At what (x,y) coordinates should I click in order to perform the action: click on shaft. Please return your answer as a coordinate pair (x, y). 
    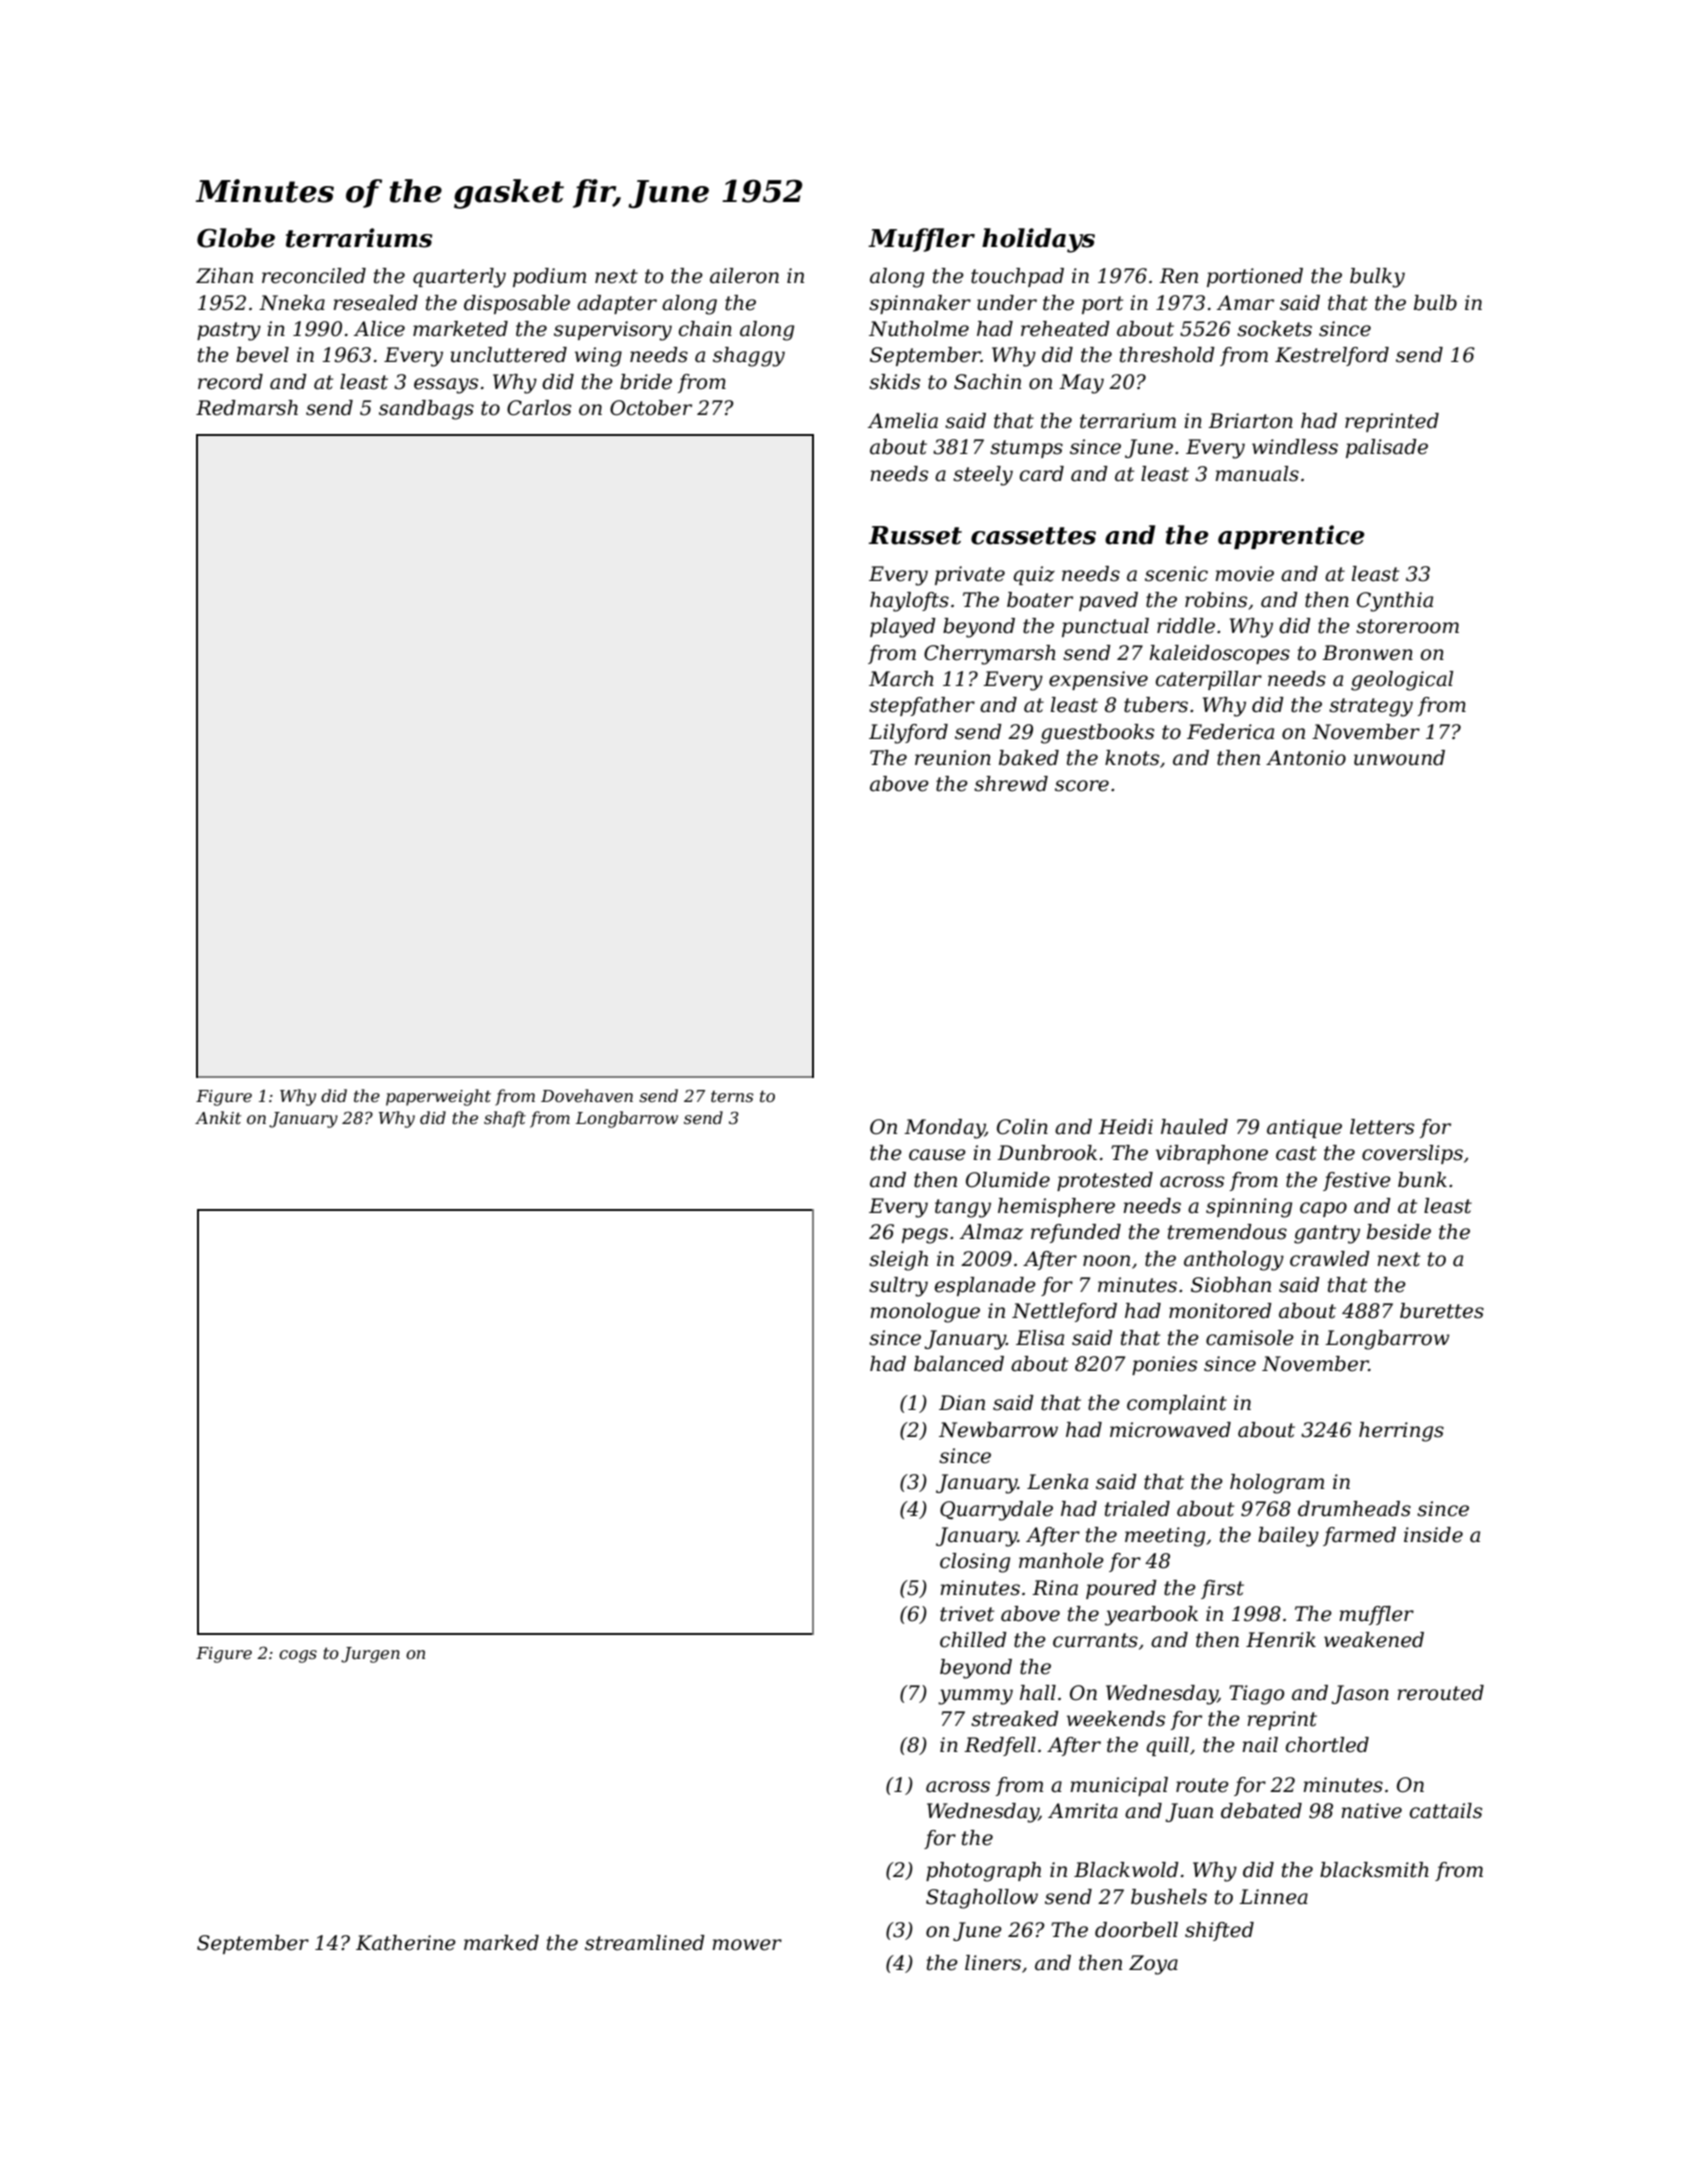
    Looking at the image, I should click on (505, 1119).
